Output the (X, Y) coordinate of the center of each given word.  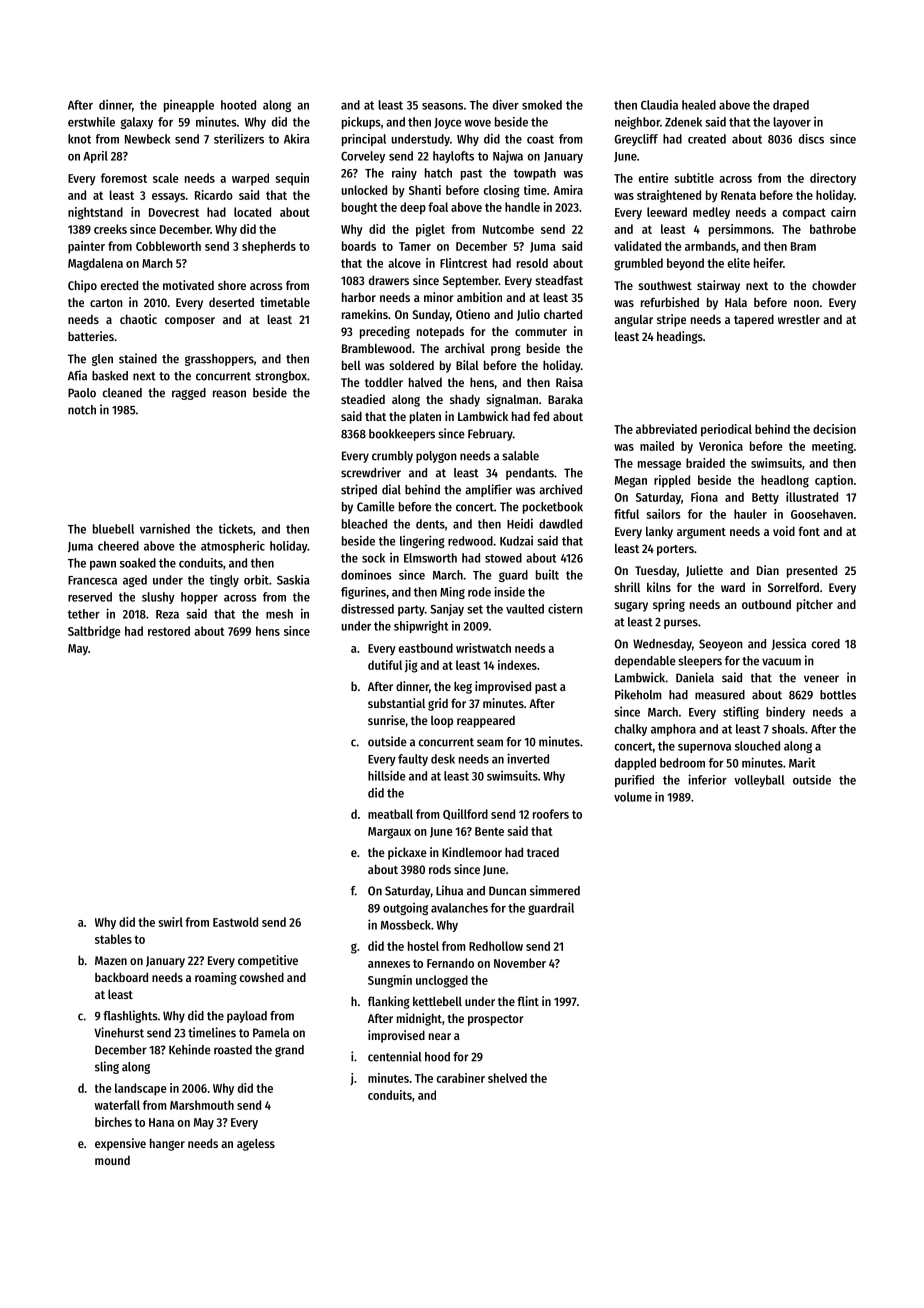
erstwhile (91, 122)
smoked (542, 105)
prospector (496, 1020)
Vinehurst (119, 1032)
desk (443, 759)
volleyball (759, 781)
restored (169, 631)
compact (804, 214)
